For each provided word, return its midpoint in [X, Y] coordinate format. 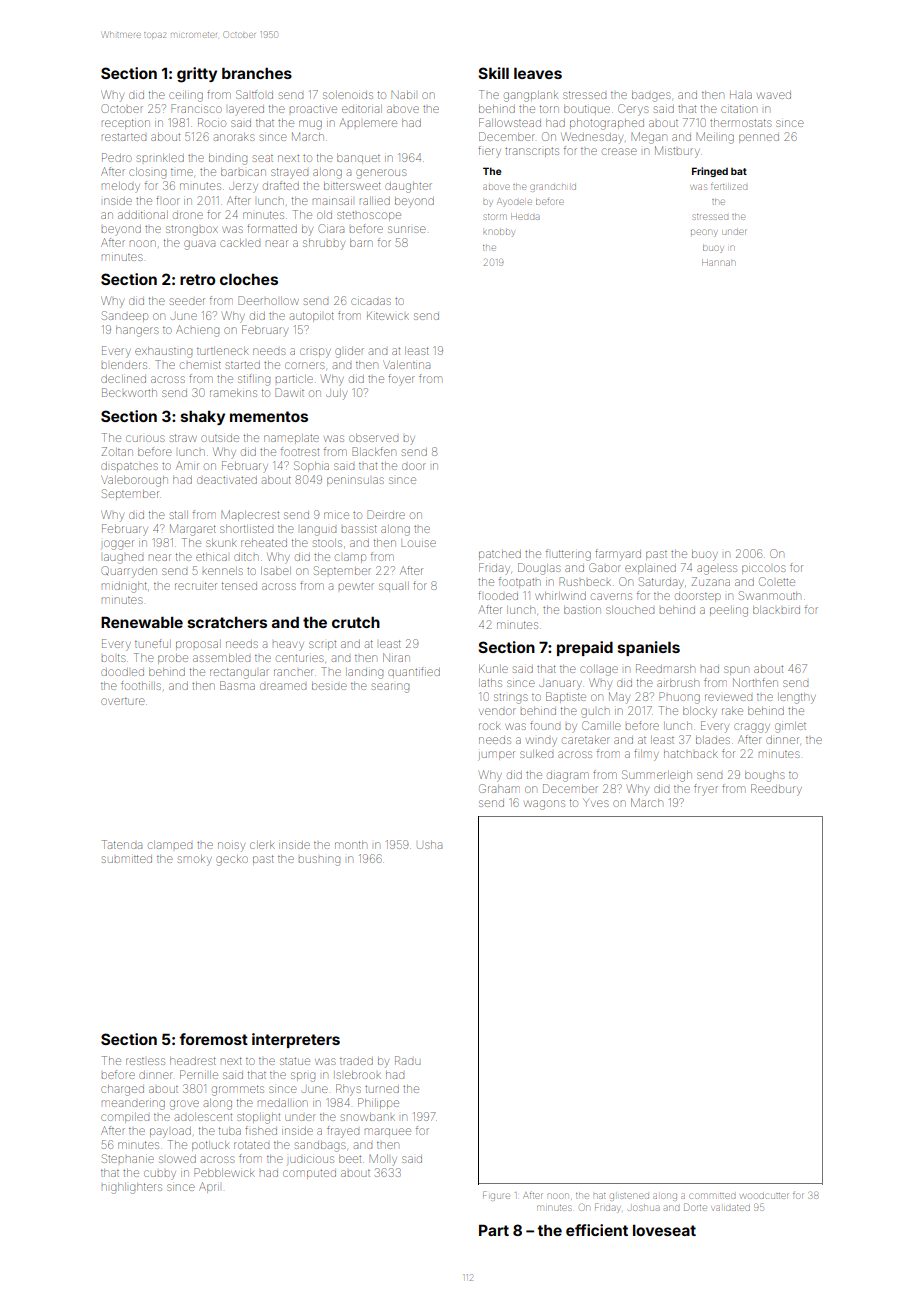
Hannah [718, 263]
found [545, 725]
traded [356, 1061]
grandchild [553, 188]
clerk [262, 845]
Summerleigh [657, 776]
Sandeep [125, 315]
